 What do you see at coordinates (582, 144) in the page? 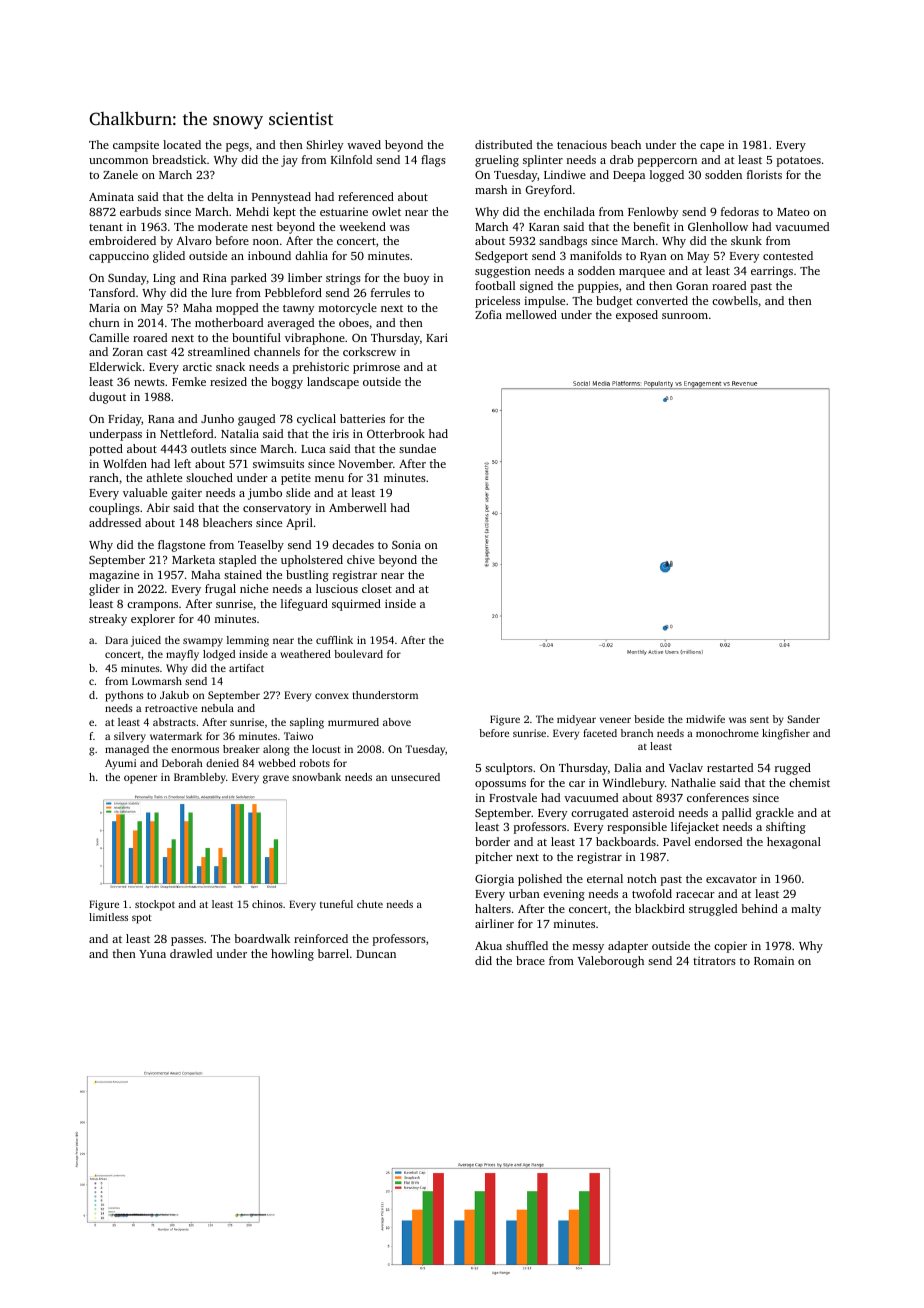
I see `tenacious` at bounding box center [582, 144].
